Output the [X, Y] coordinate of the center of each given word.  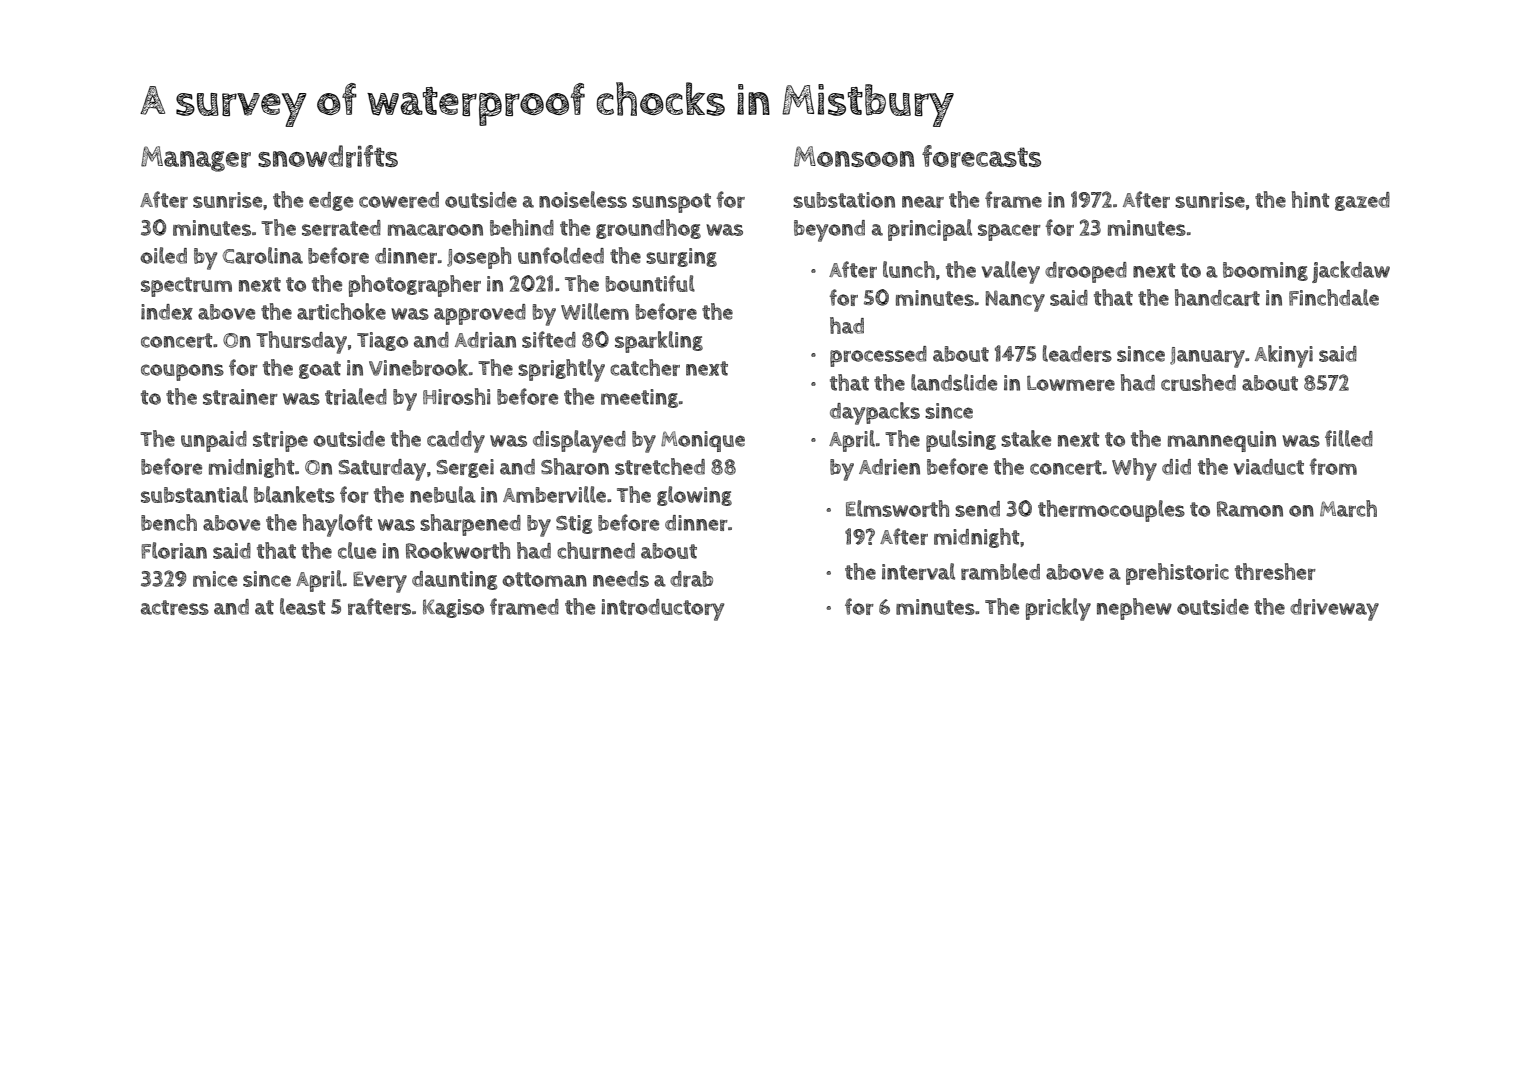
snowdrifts [328, 156]
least [302, 606]
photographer [415, 286]
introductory [663, 610]
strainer [240, 397]
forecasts [981, 156]
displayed [579, 441]
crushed [1198, 382]
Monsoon [854, 156]
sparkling [659, 342]
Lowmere [1071, 383]
